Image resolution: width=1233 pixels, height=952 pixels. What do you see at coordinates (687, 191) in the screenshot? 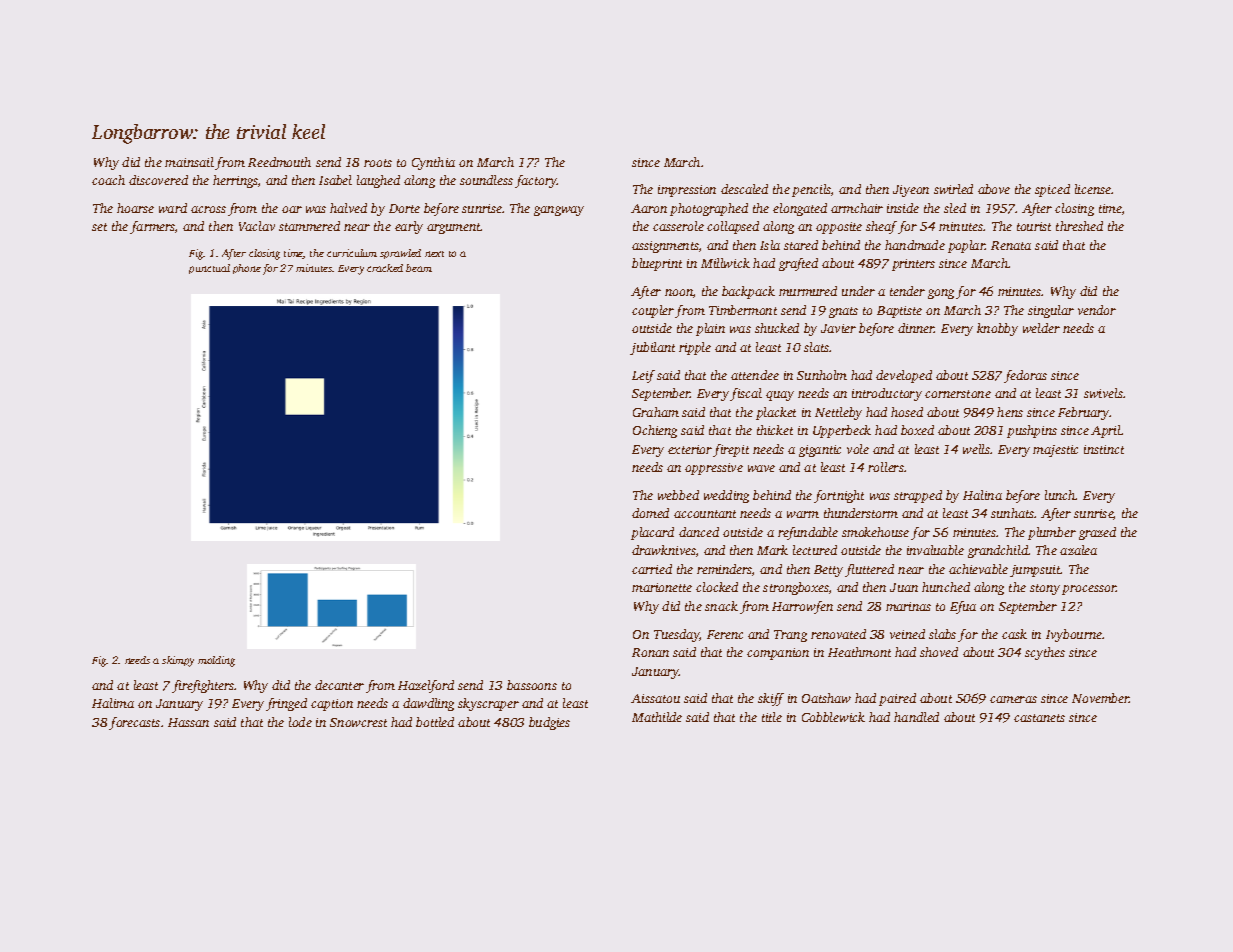
I see `impression` at bounding box center [687, 191].
